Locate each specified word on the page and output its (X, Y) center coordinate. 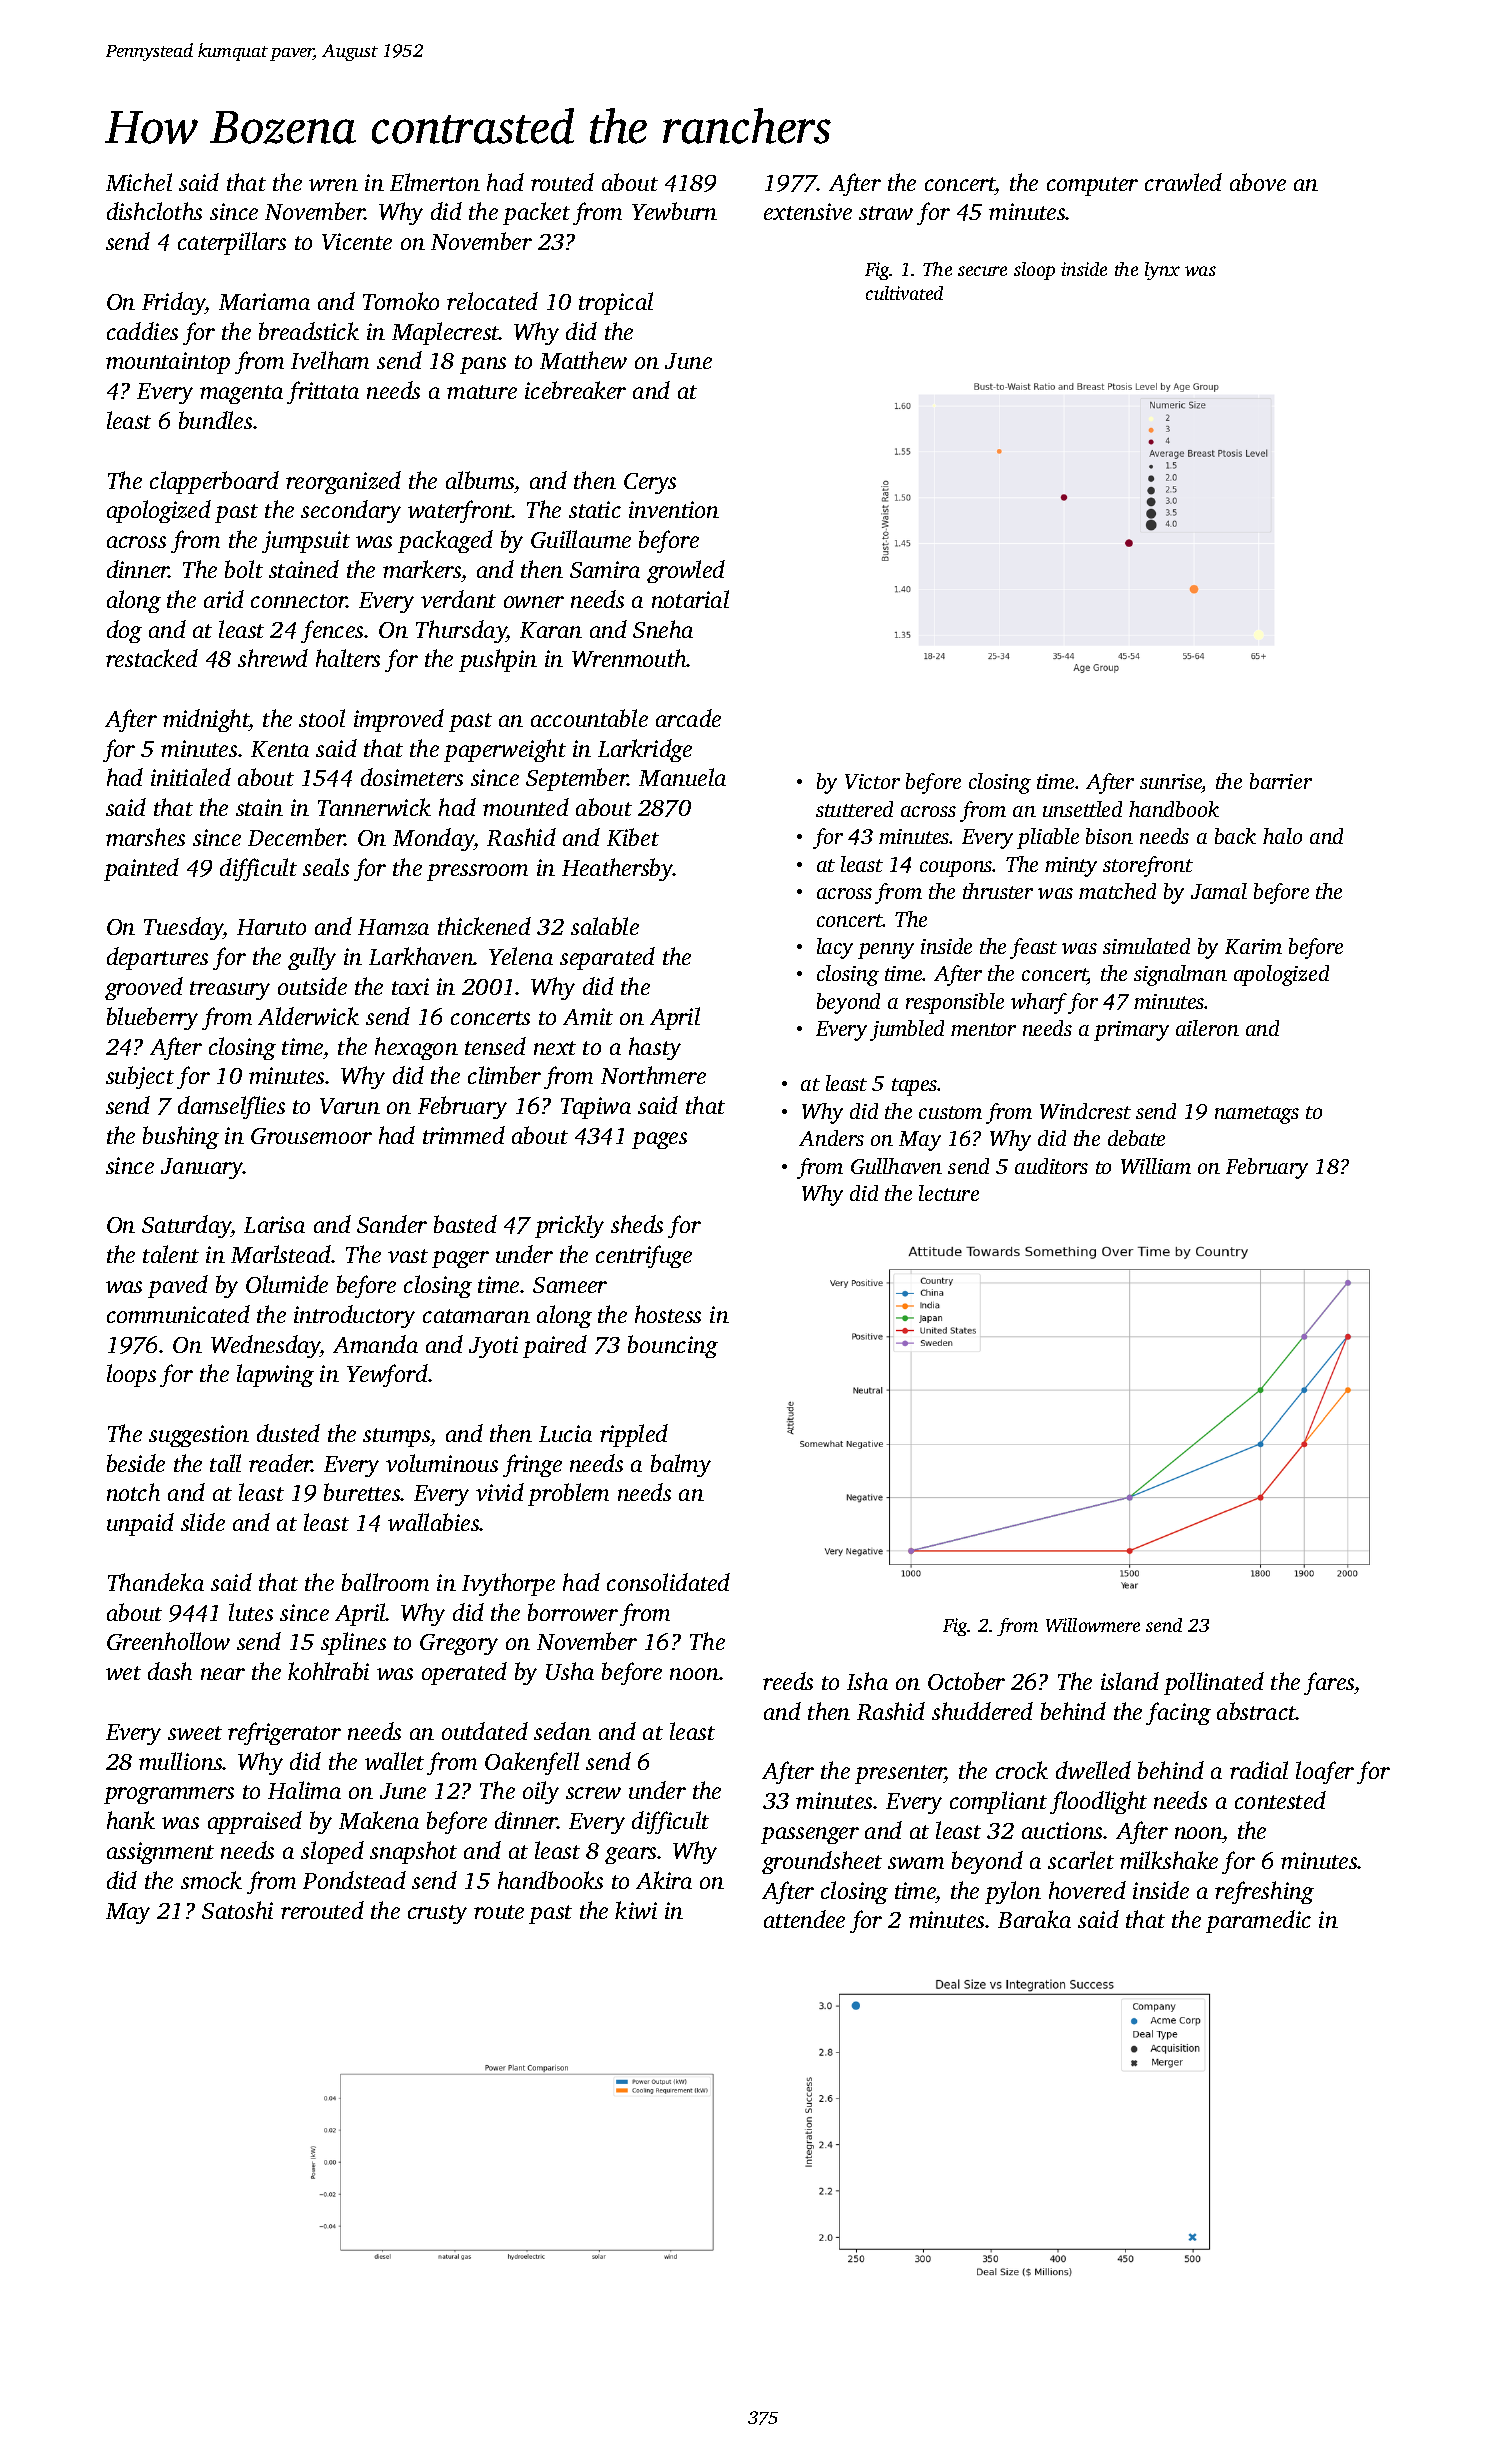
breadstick (309, 331)
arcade (688, 718)
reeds (788, 1681)
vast (408, 1256)
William (1156, 1166)
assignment (160, 1853)
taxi (410, 986)
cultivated (904, 293)
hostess (668, 1314)
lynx (1162, 271)
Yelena (521, 956)
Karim (1253, 946)
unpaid (140, 1524)
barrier (1281, 781)
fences (332, 631)
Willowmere (1093, 1625)
